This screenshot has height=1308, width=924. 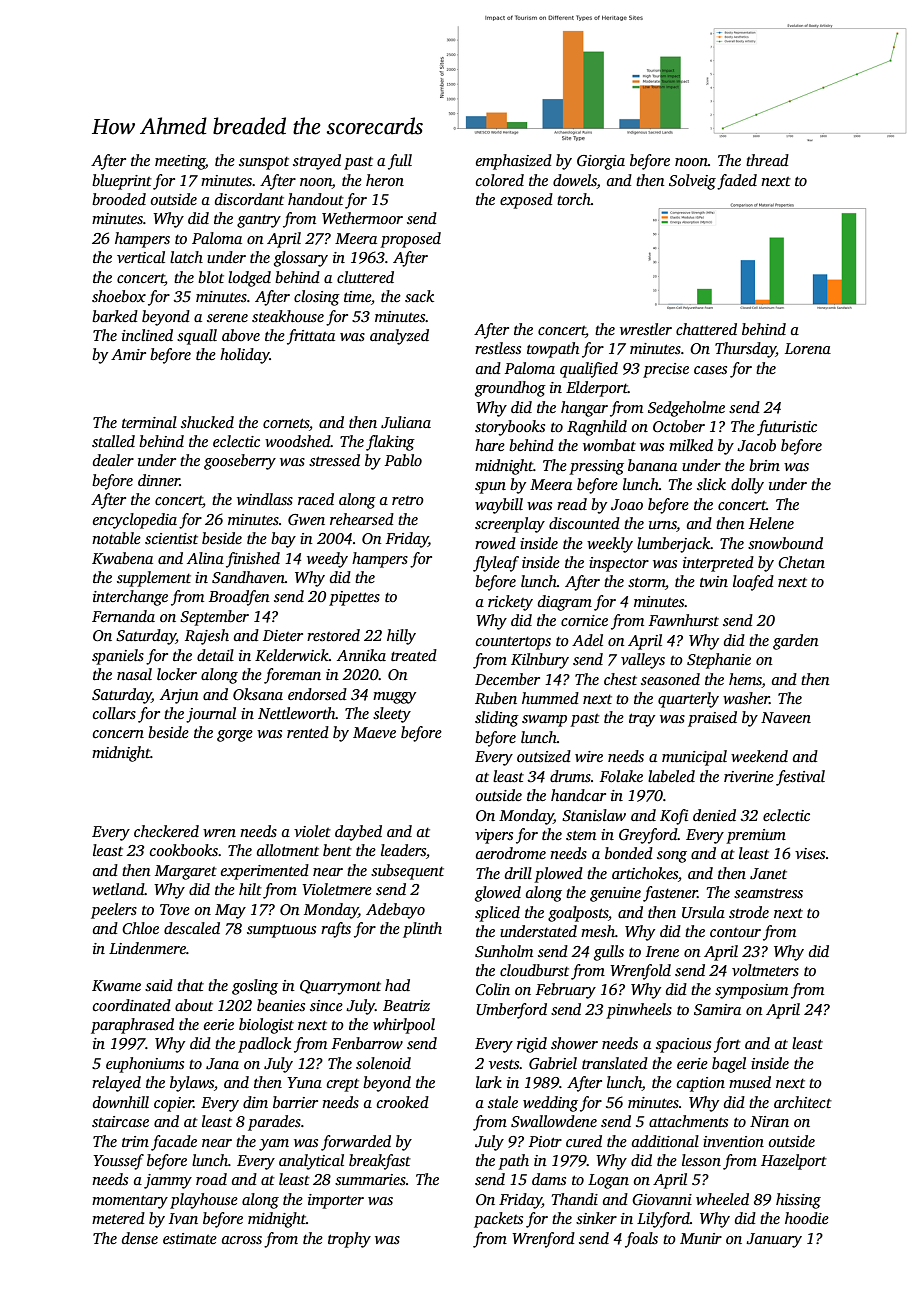 What do you see at coordinates (166, 831) in the screenshot?
I see `checkered` at bounding box center [166, 831].
